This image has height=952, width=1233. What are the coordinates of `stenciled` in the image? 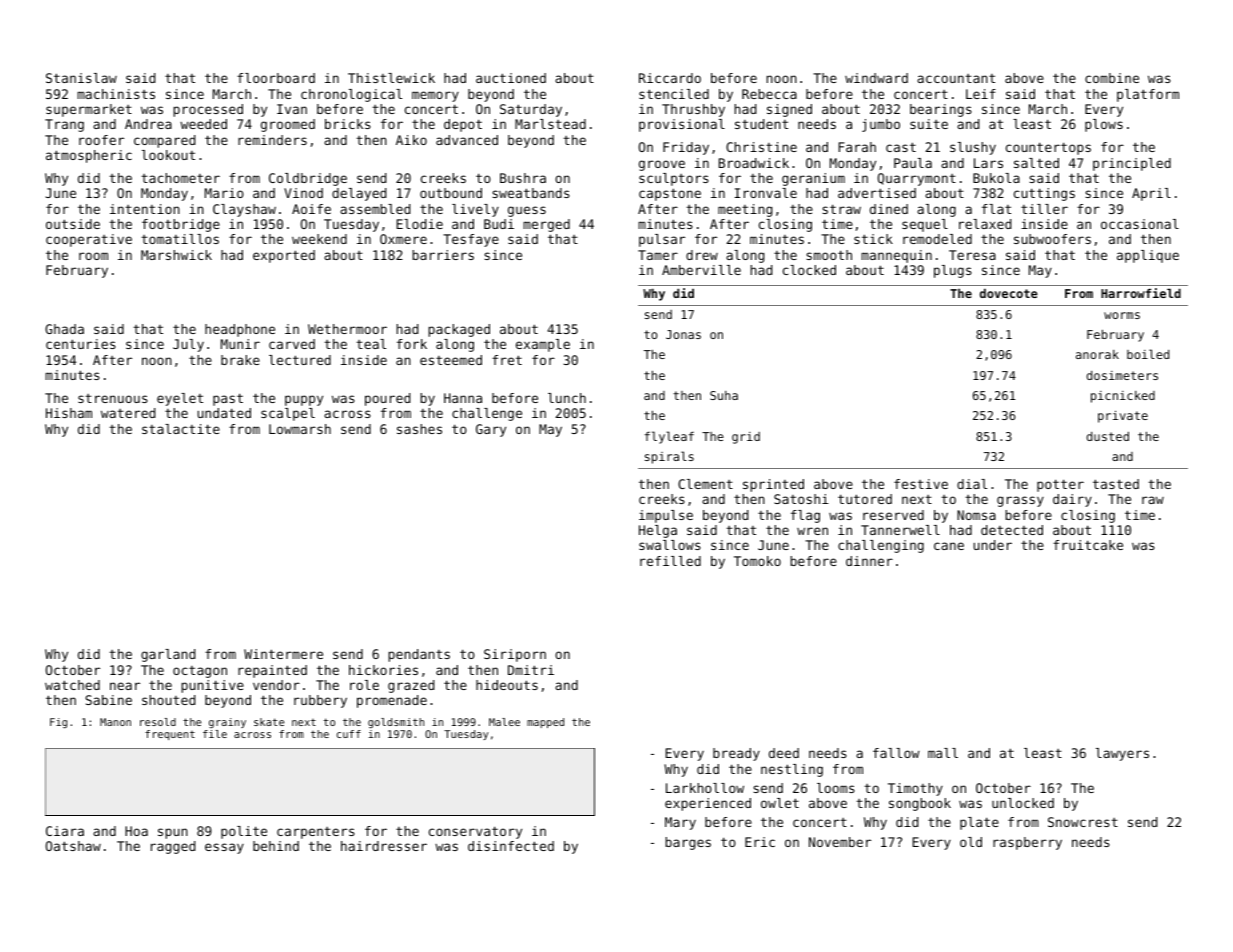 It's located at (674, 94).
